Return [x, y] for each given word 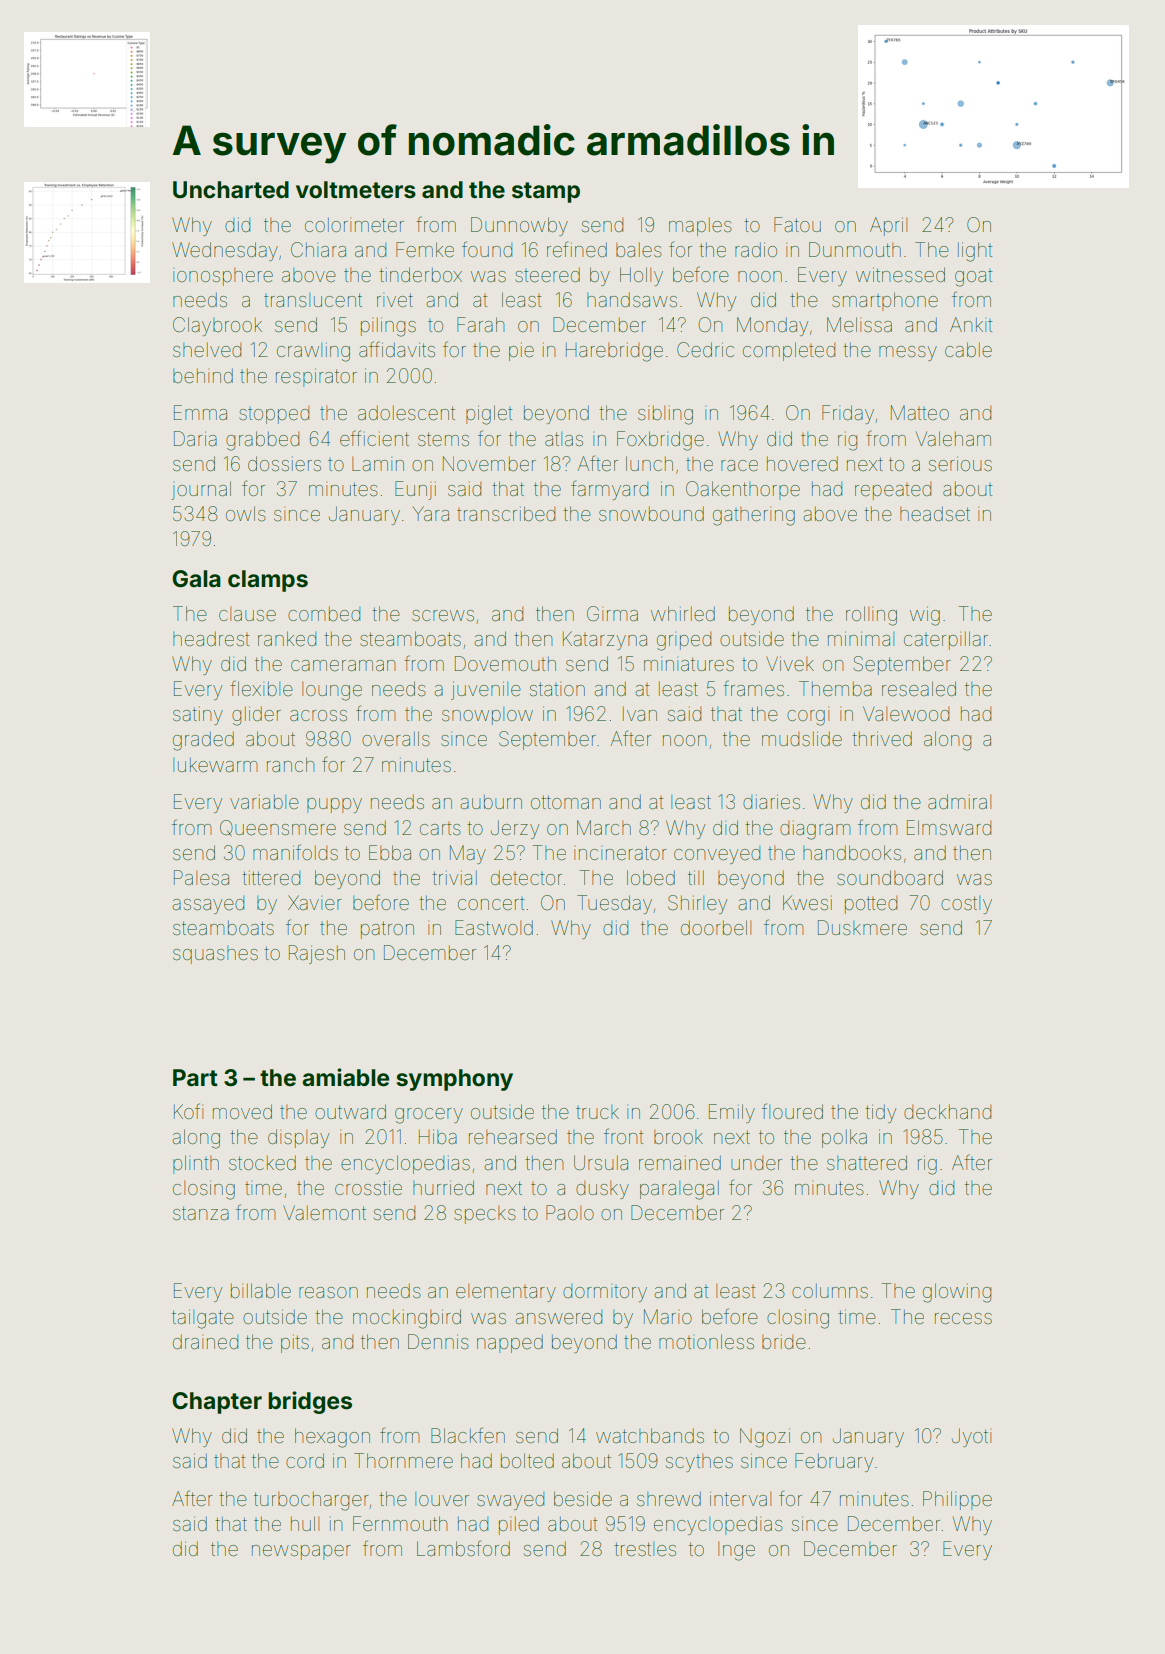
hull [305, 1523]
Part [195, 1078]
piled [519, 1526]
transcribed [506, 513]
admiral [959, 801]
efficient [374, 438]
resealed [919, 688]
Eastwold [494, 927]
